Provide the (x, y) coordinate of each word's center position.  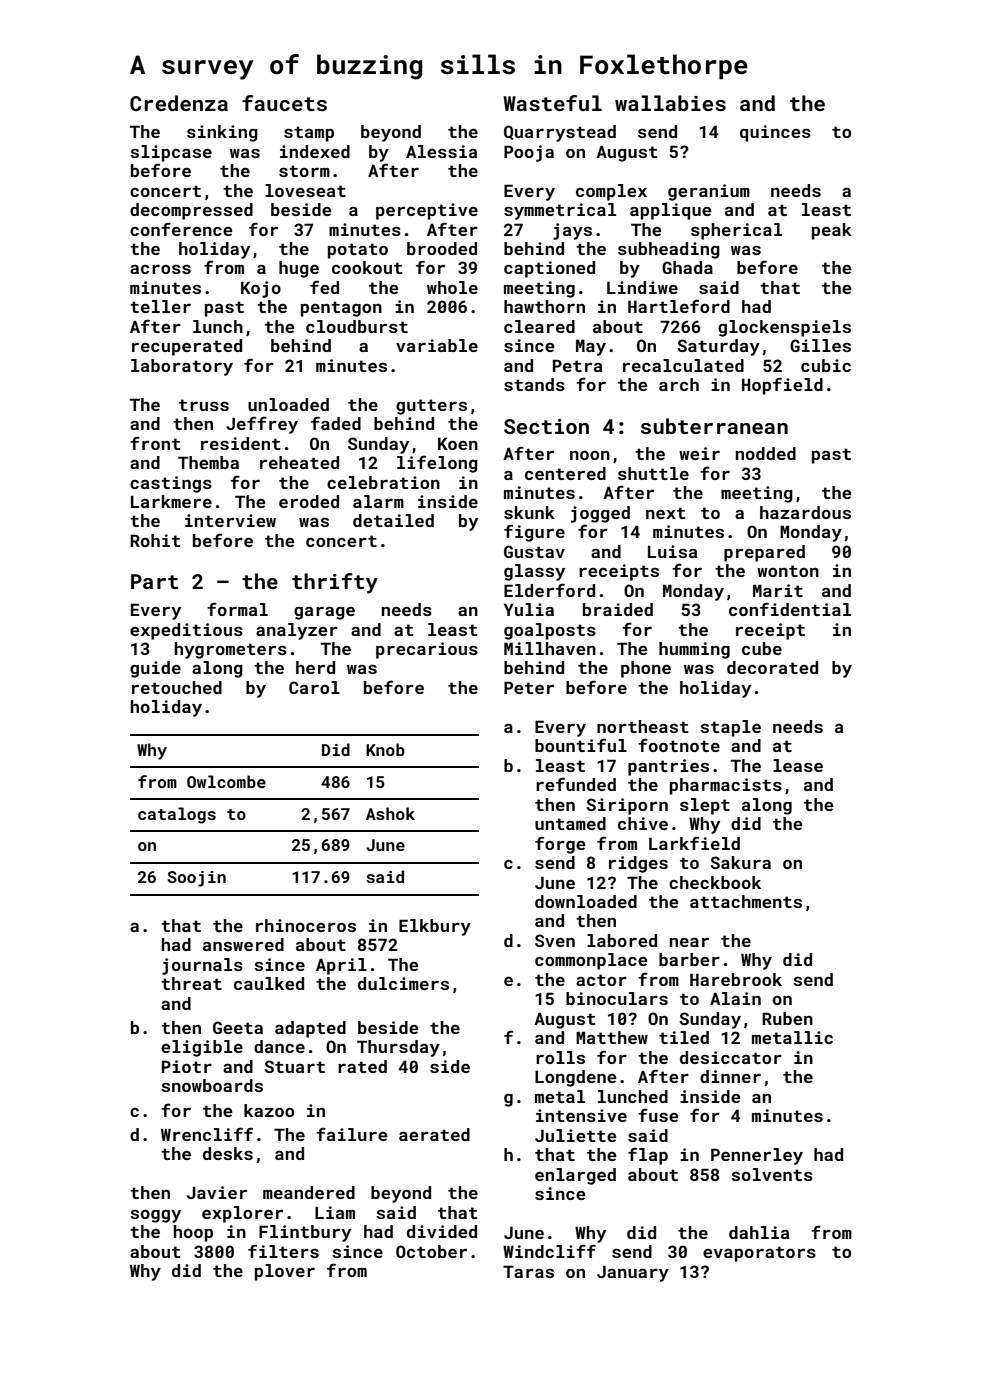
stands (534, 384)
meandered (309, 1192)
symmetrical (560, 211)
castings (171, 484)
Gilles (820, 345)
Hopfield (782, 386)
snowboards (212, 1085)
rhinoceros (306, 925)
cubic (826, 365)
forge (560, 845)
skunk (529, 512)
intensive (581, 1115)
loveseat (305, 190)
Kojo (261, 289)
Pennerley (757, 1156)
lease (798, 765)
